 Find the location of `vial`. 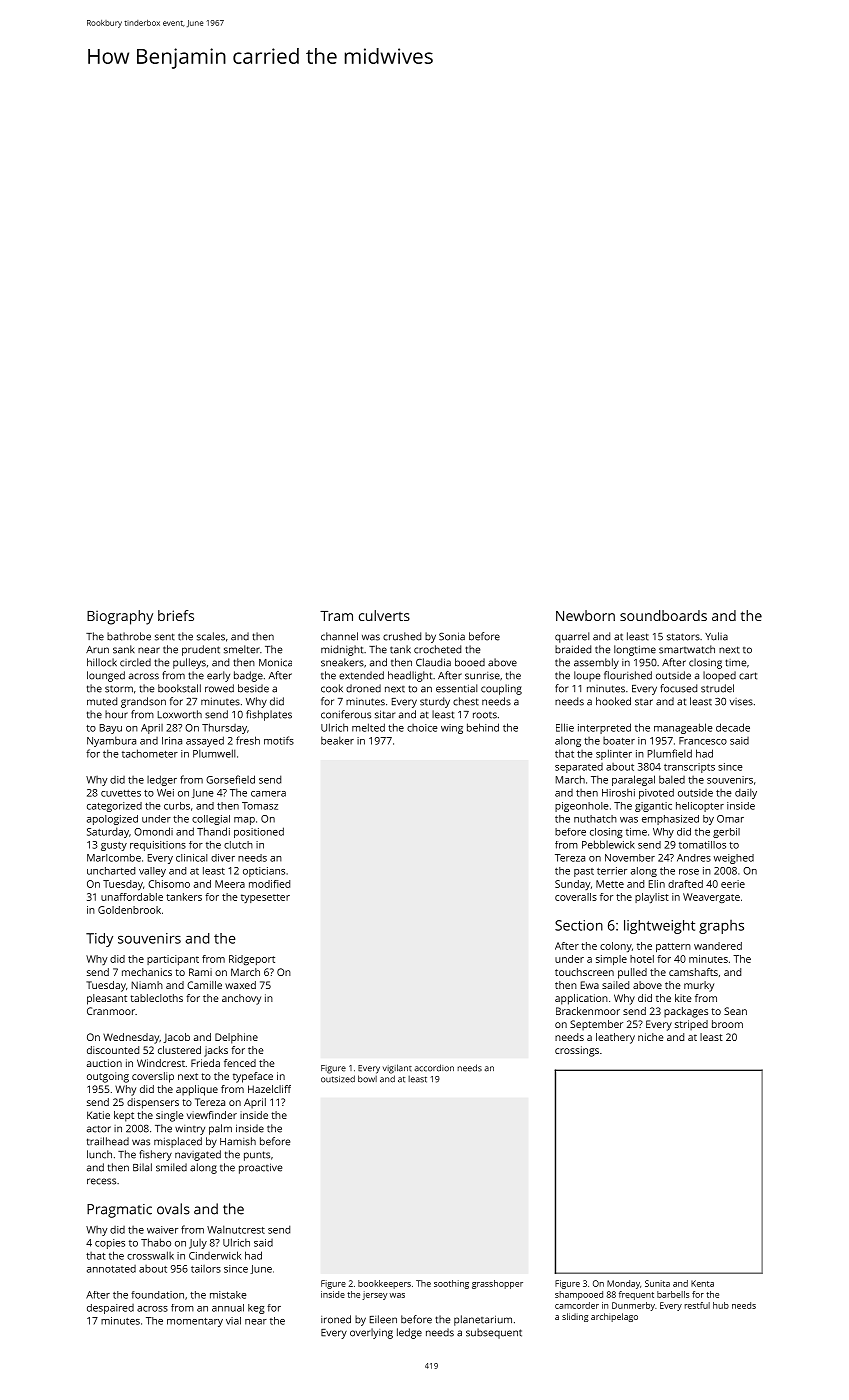

vial is located at coordinates (233, 1321).
